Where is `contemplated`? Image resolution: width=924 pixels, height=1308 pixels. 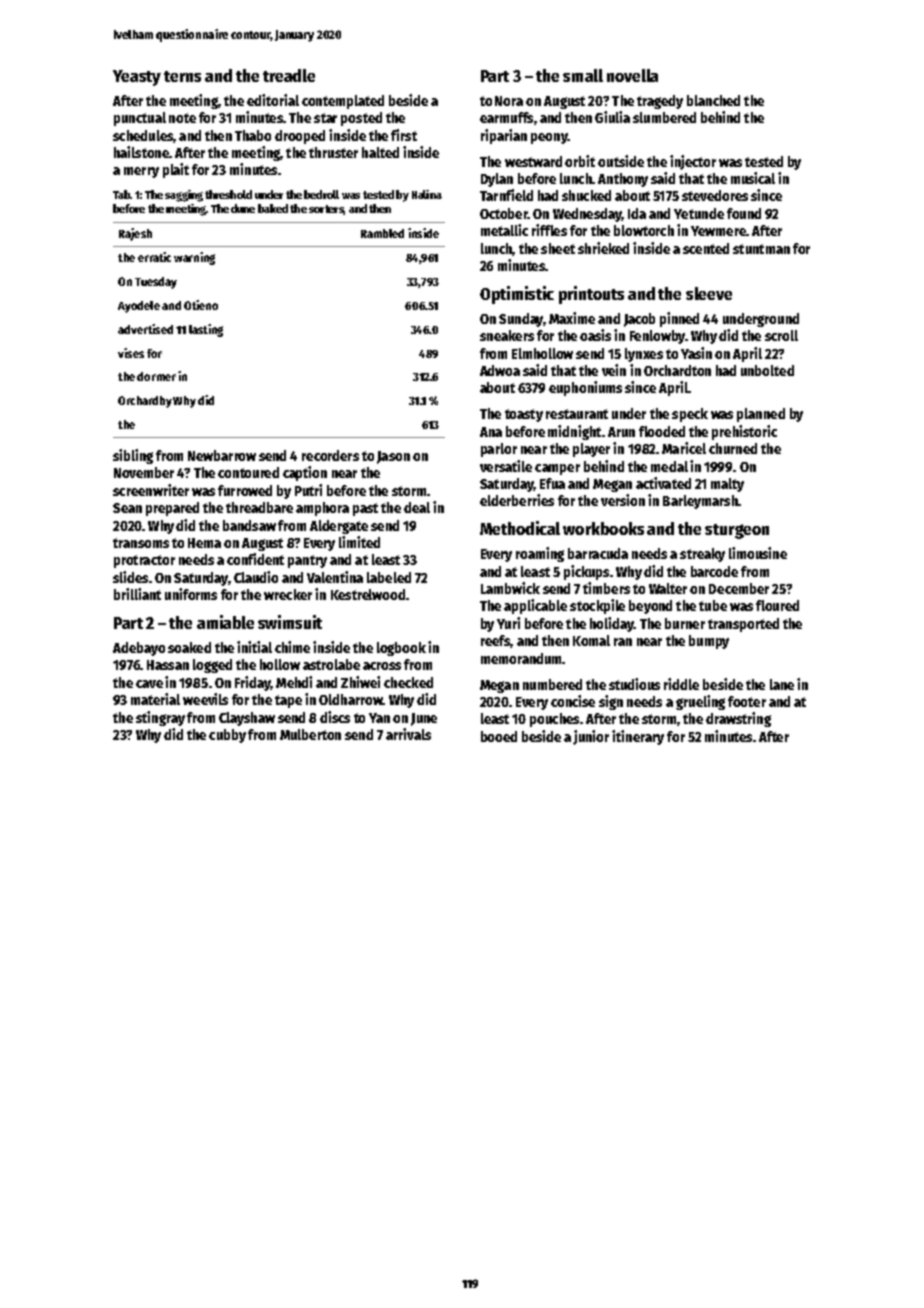 contemplated is located at coordinates (343, 102).
